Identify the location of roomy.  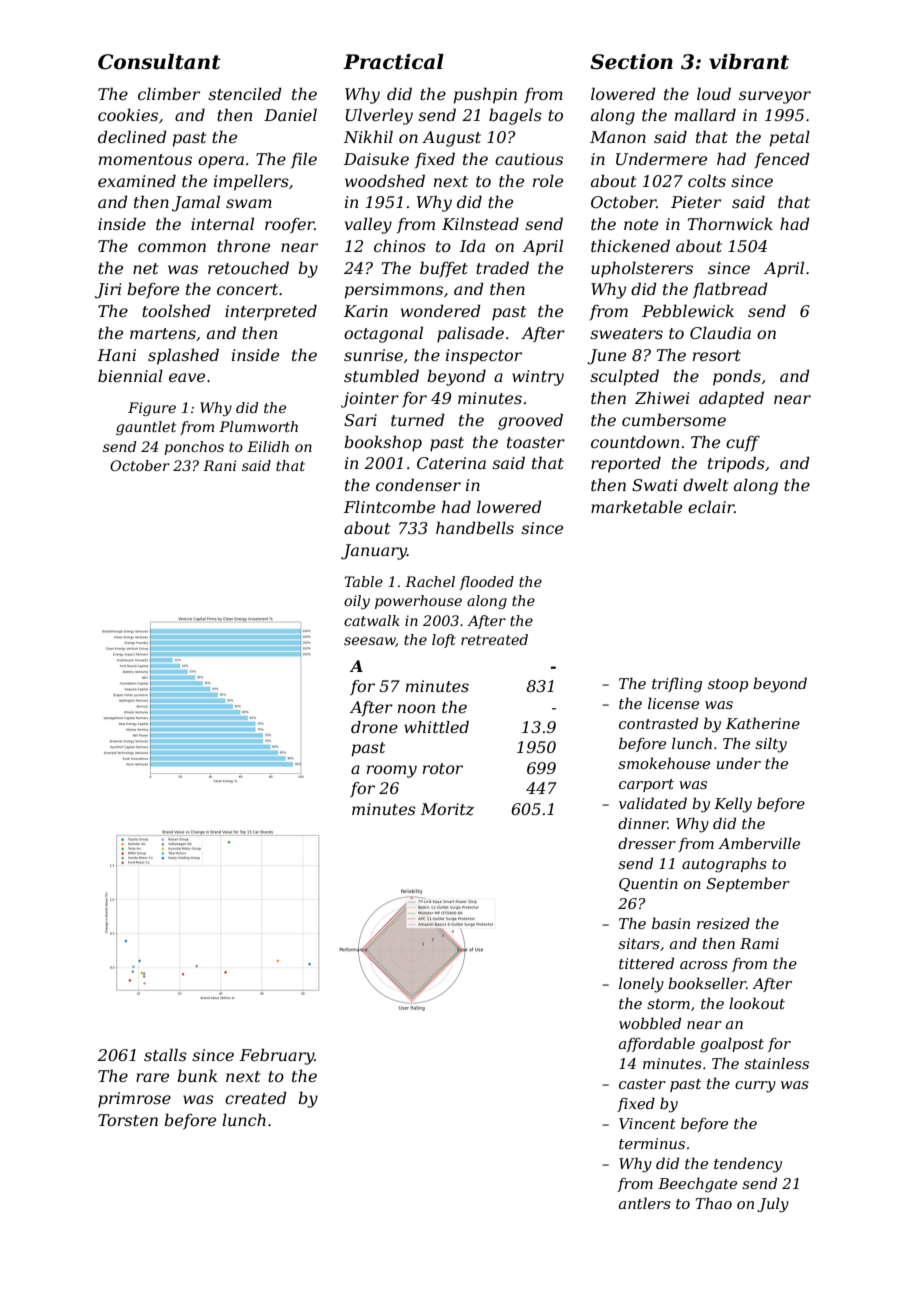
(392, 771).
